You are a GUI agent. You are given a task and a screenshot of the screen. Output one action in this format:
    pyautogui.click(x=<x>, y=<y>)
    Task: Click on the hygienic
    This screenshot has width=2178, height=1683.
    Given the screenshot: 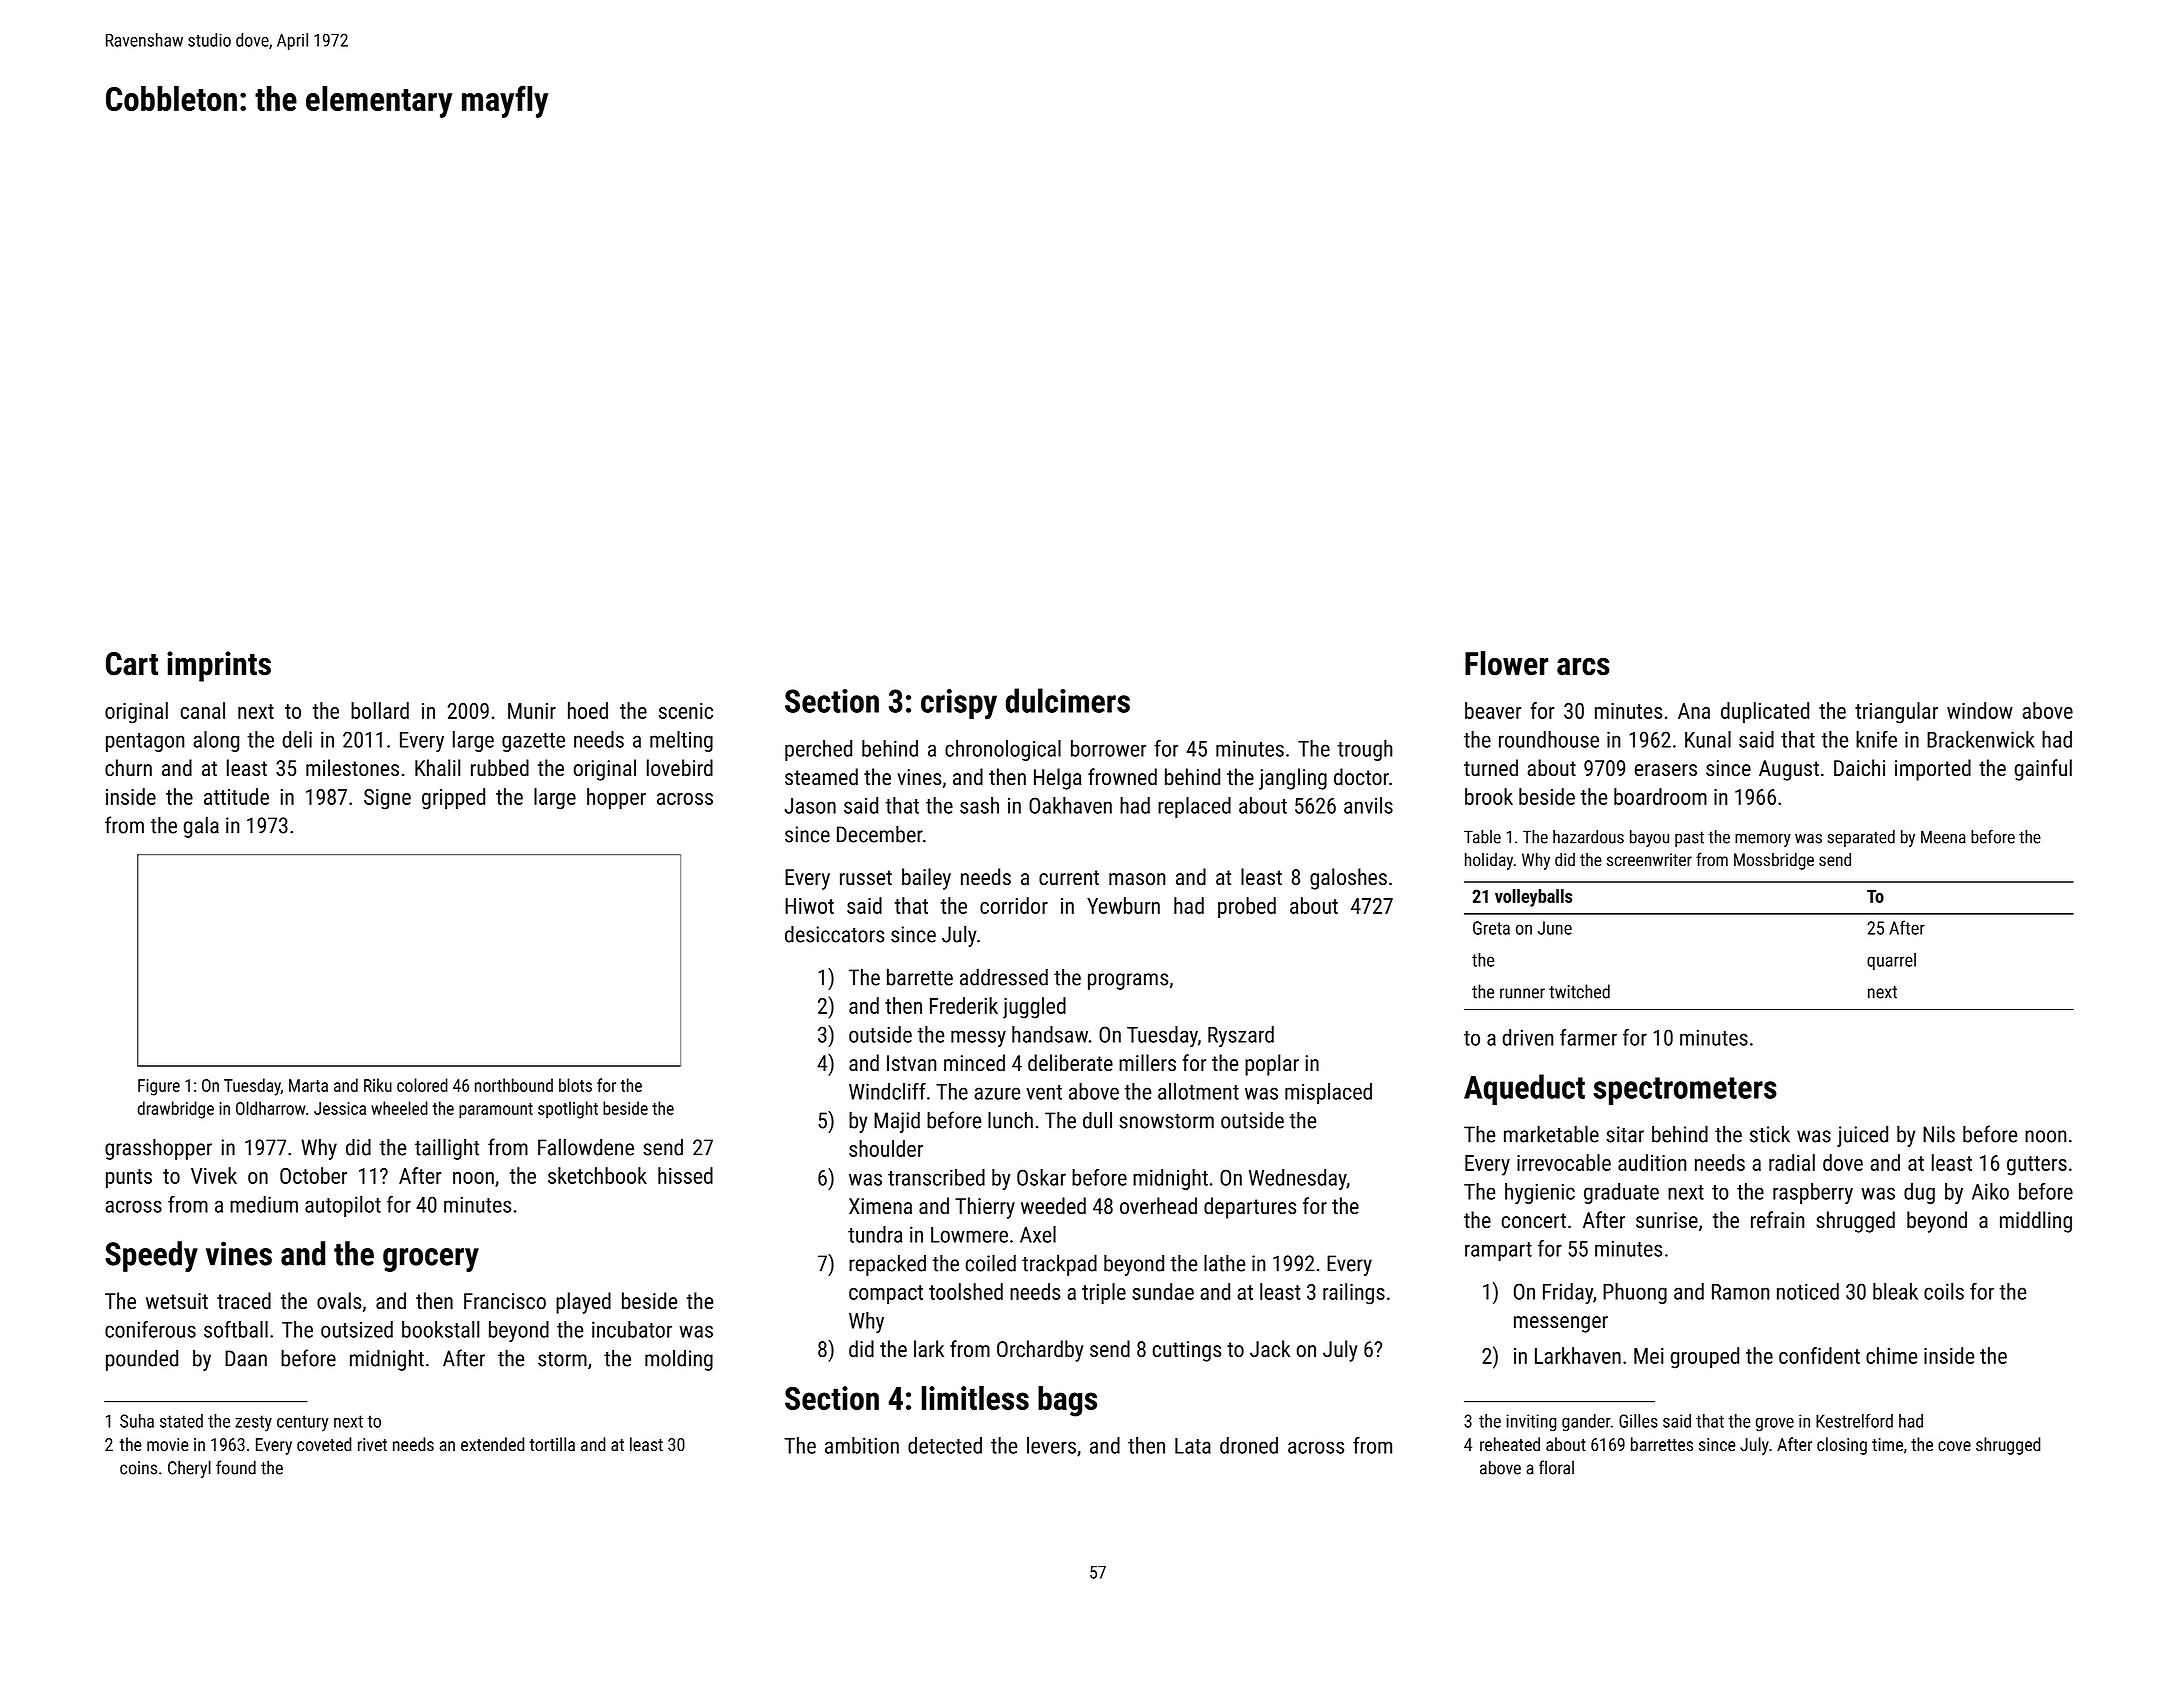 What is the action you would take?
    pyautogui.click(x=1540, y=1193)
